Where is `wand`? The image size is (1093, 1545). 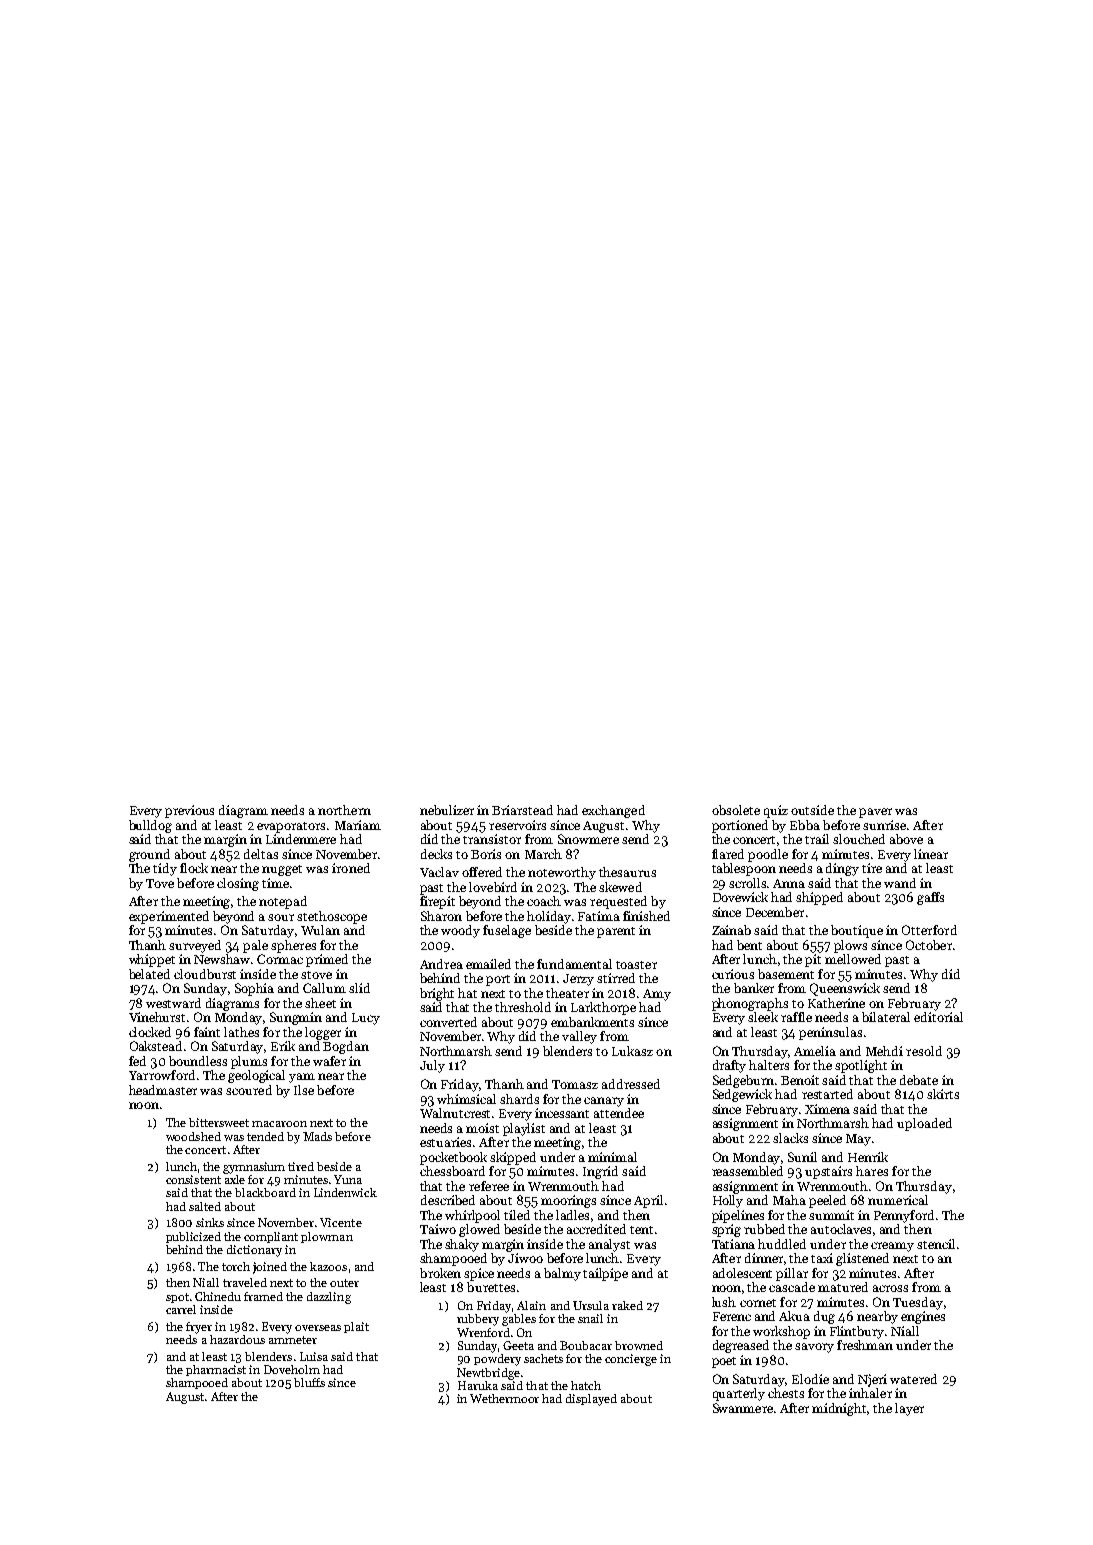 wand is located at coordinates (900, 883).
